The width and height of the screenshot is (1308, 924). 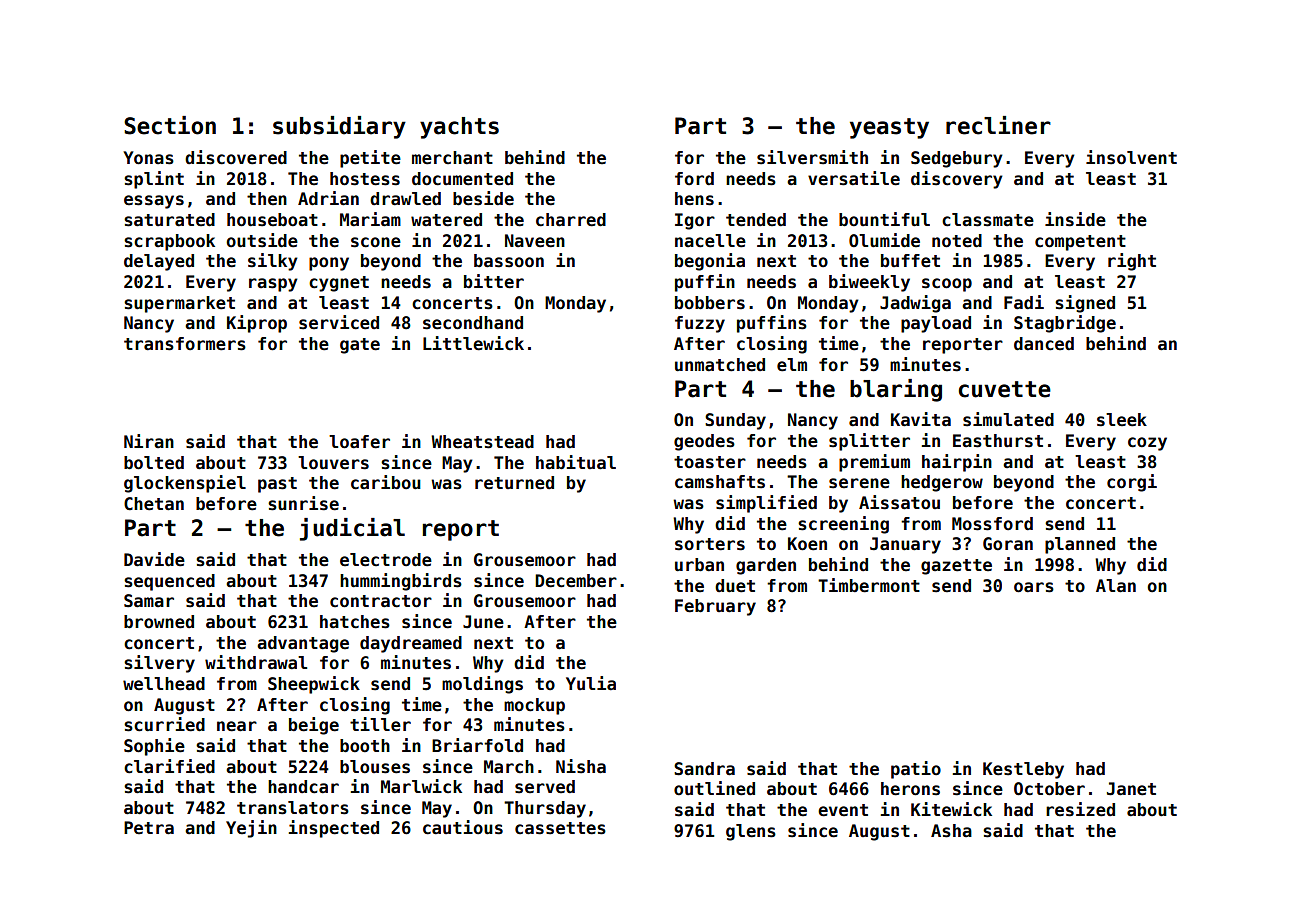 What do you see at coordinates (1131, 157) in the screenshot?
I see `insolvent` at bounding box center [1131, 157].
